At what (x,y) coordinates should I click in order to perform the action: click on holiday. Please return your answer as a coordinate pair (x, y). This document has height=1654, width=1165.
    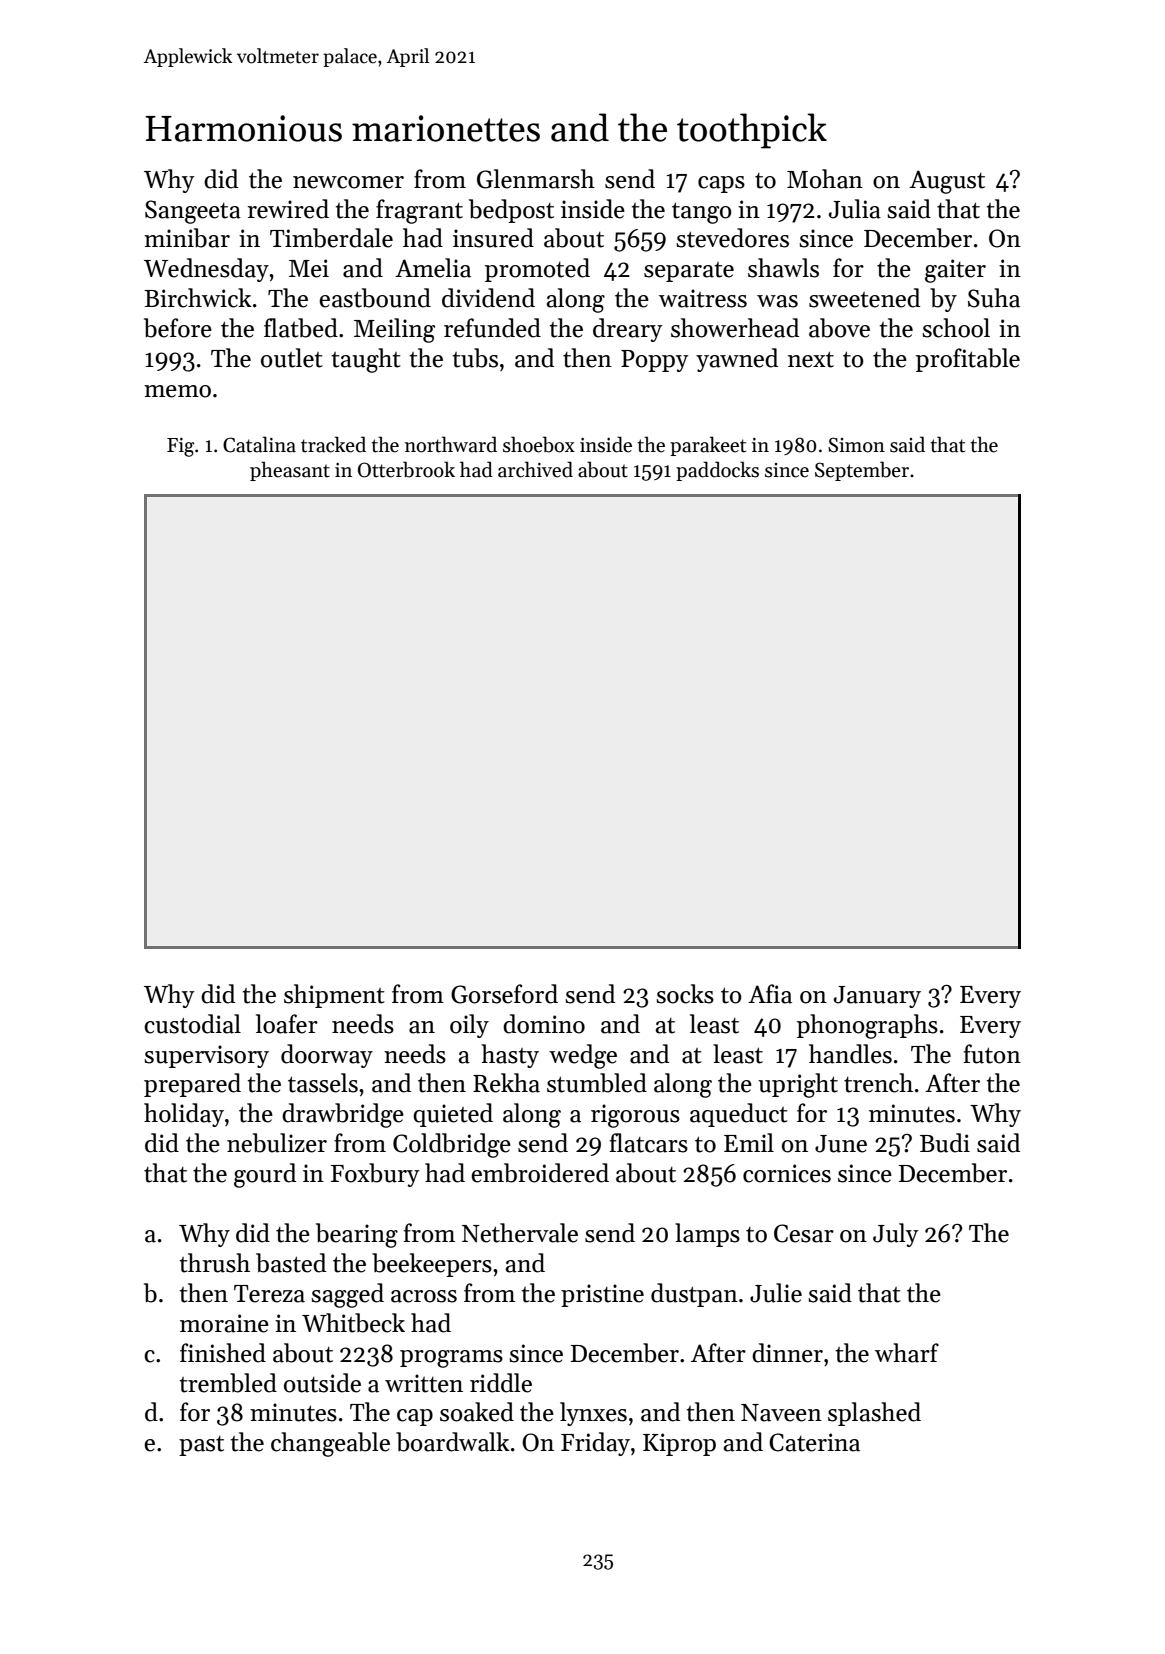
    Looking at the image, I should click on (184, 1115).
